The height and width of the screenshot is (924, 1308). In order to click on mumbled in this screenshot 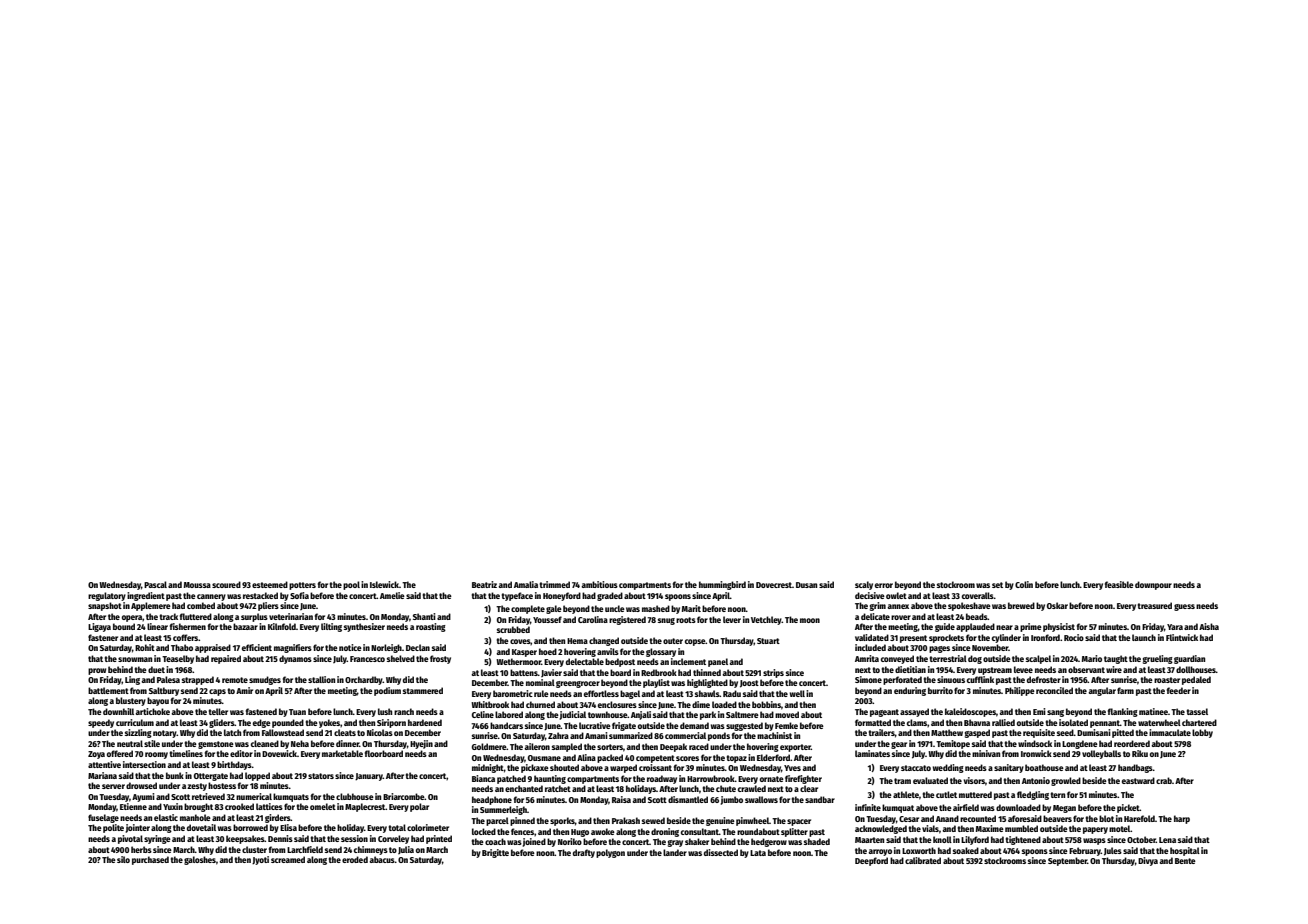, I will do `click(1021, 828)`.
